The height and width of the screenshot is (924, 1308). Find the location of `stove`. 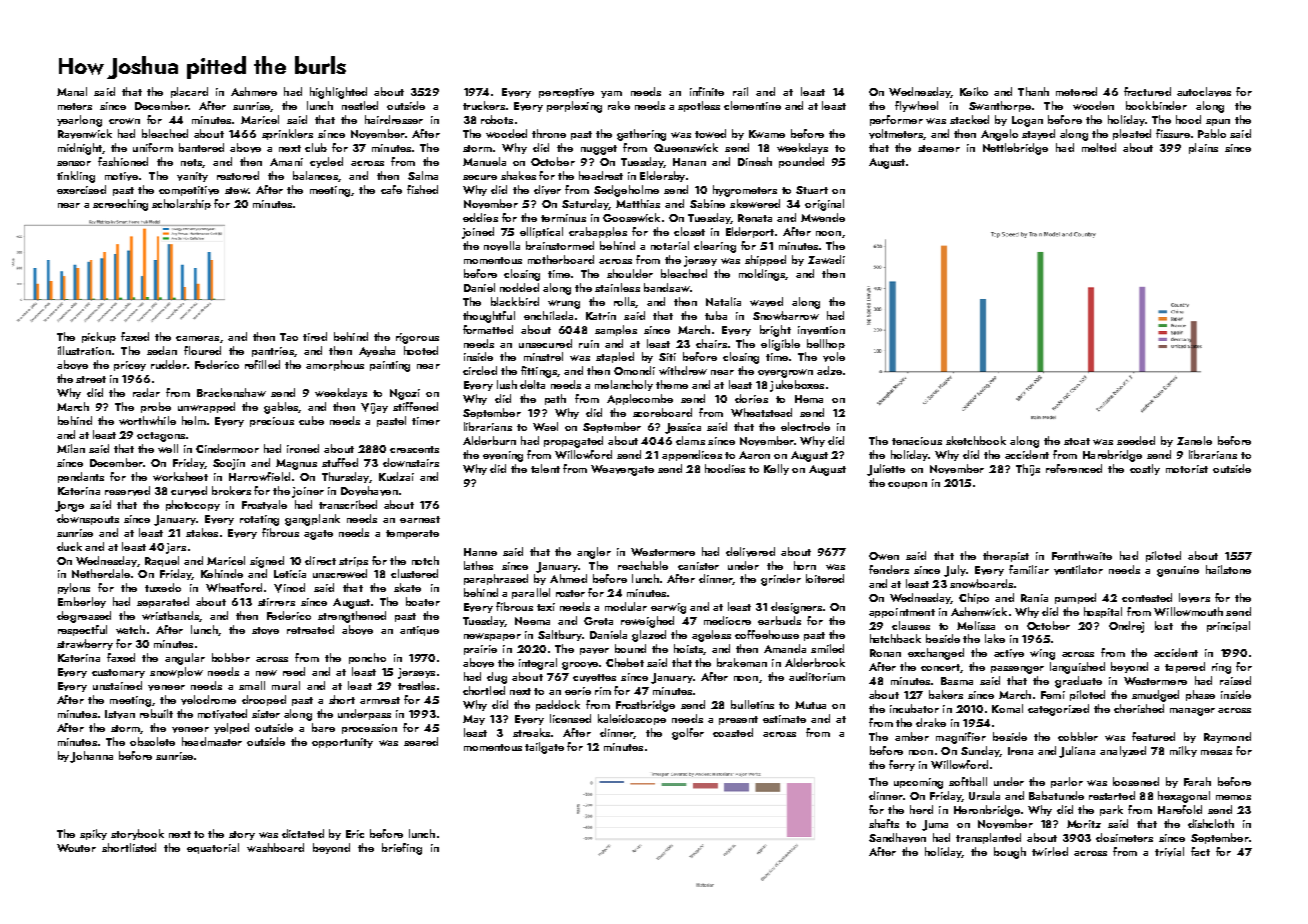

stove is located at coordinates (265, 631).
